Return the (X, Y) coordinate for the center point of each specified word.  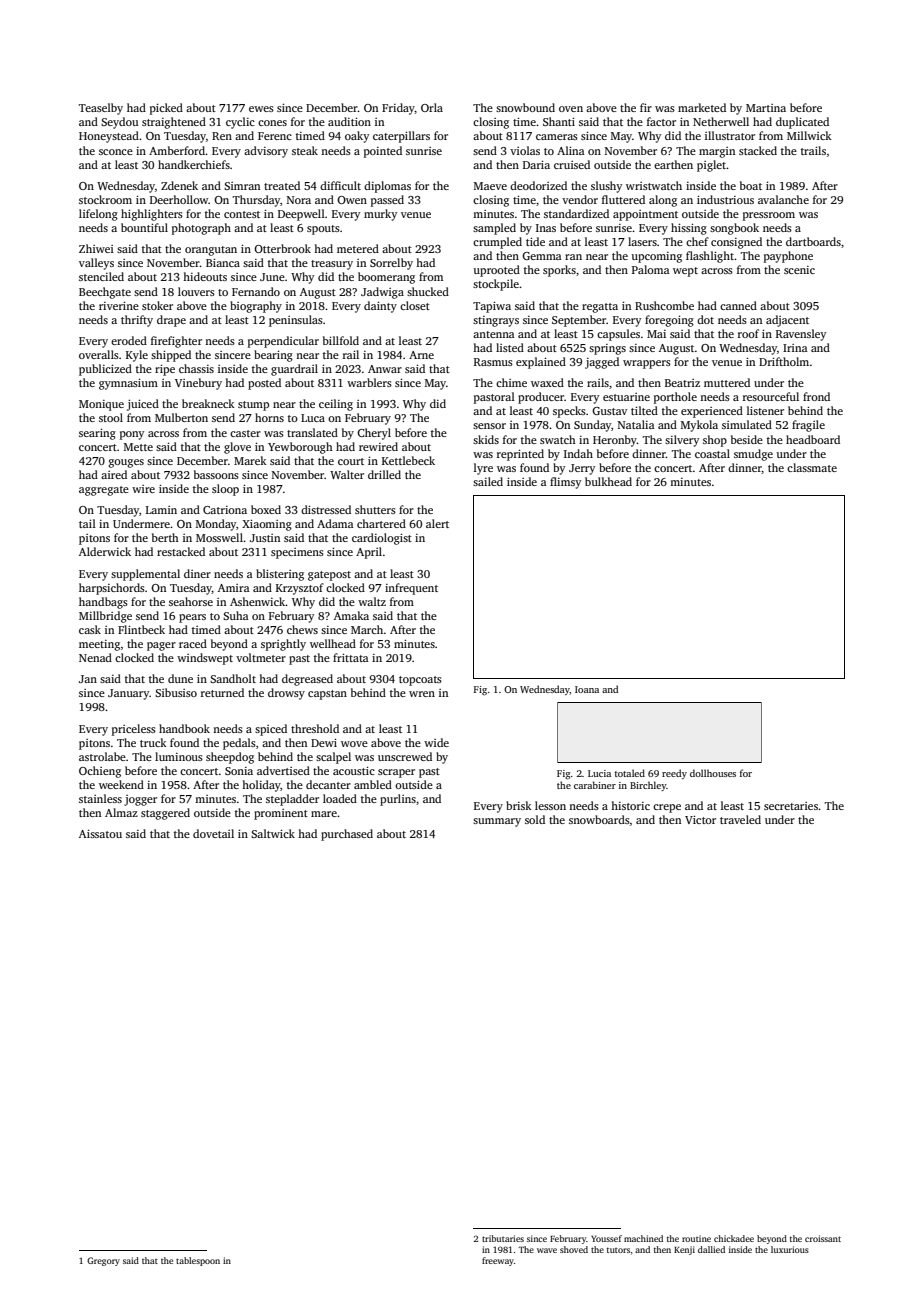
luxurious (790, 1249)
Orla (432, 107)
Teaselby (101, 109)
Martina (766, 108)
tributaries (503, 1238)
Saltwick (273, 833)
